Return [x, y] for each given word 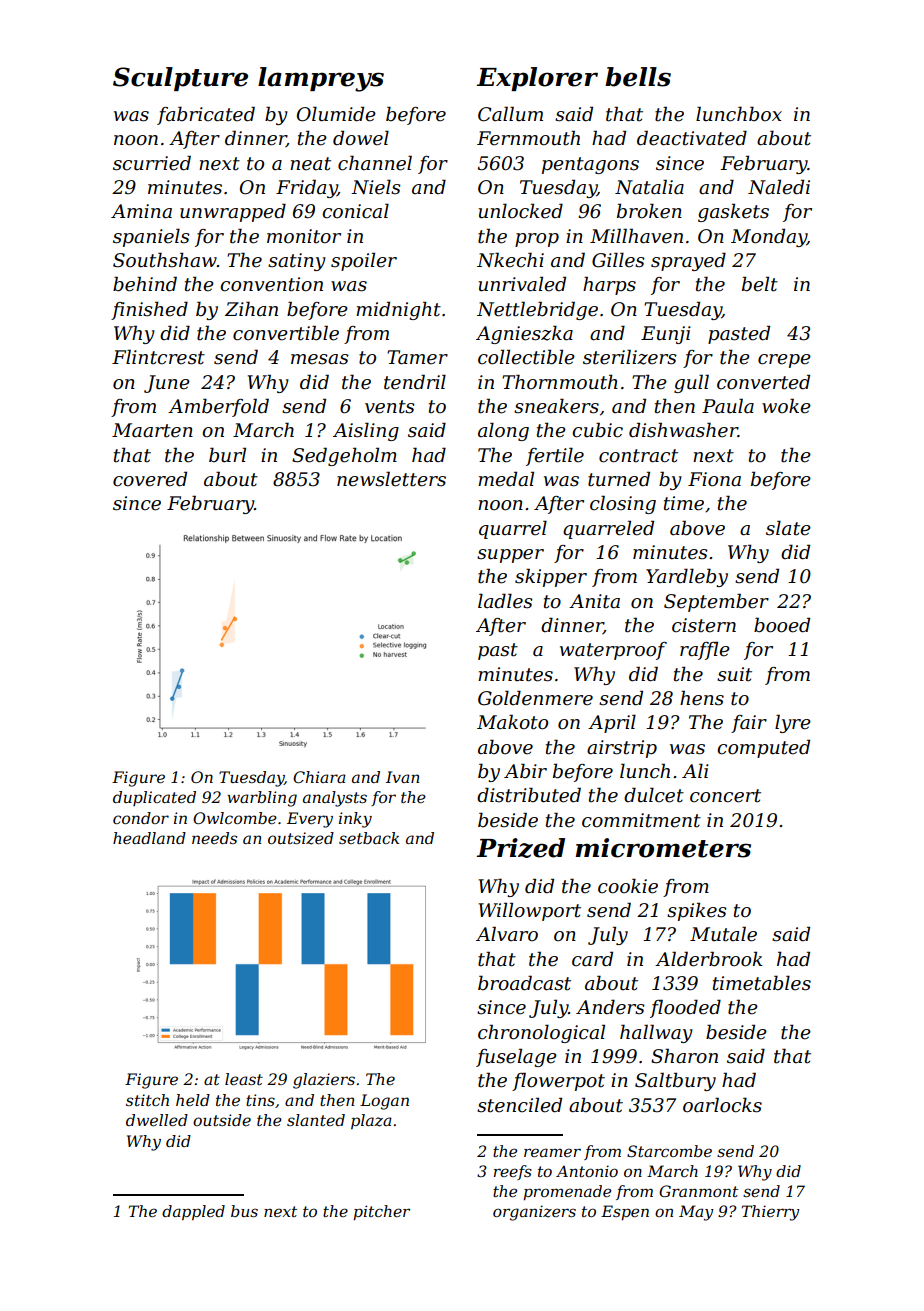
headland [149, 838]
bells [638, 77]
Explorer [537, 79]
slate [788, 528]
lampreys [321, 79]
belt [760, 284]
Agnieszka [524, 334]
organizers [534, 1213]
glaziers [324, 1081]
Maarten [152, 430]
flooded [685, 1008]
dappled [193, 1212]
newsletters [391, 479]
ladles [505, 601]
